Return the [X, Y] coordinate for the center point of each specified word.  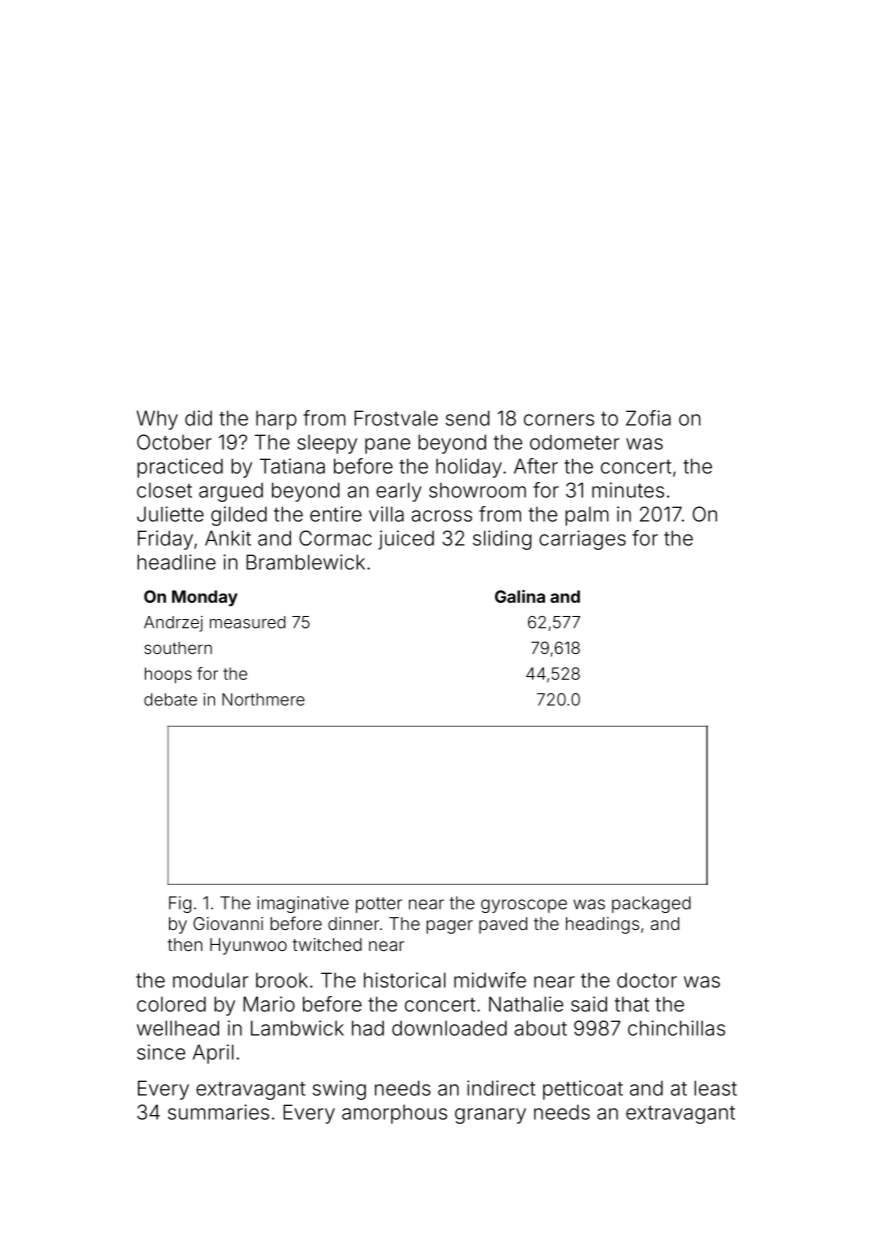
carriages [582, 540]
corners [559, 420]
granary [490, 1116]
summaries [218, 1112]
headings [602, 925]
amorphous [394, 1114]
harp [276, 420]
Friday [165, 540]
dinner [353, 923]
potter [379, 905]
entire [336, 514]
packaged [651, 904]
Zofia [648, 418]
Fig [180, 904]
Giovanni [228, 923]
